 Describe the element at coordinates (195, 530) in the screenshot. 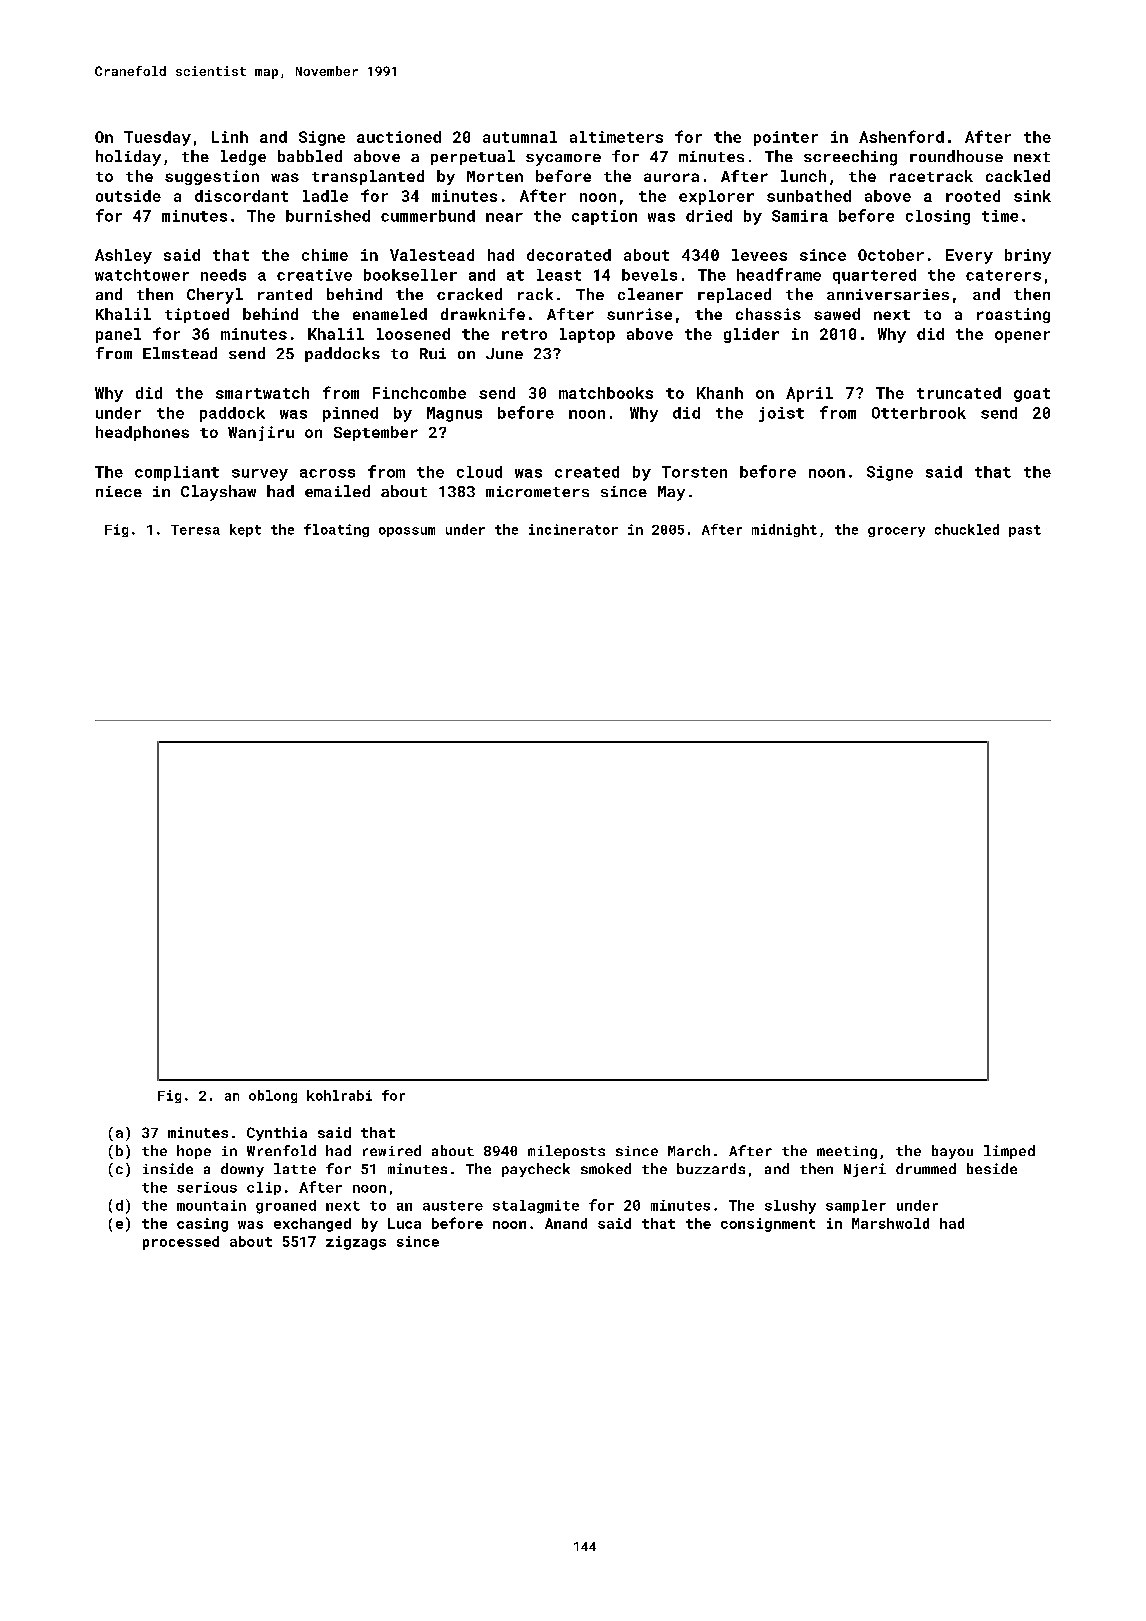

I see `Teresa` at that location.
